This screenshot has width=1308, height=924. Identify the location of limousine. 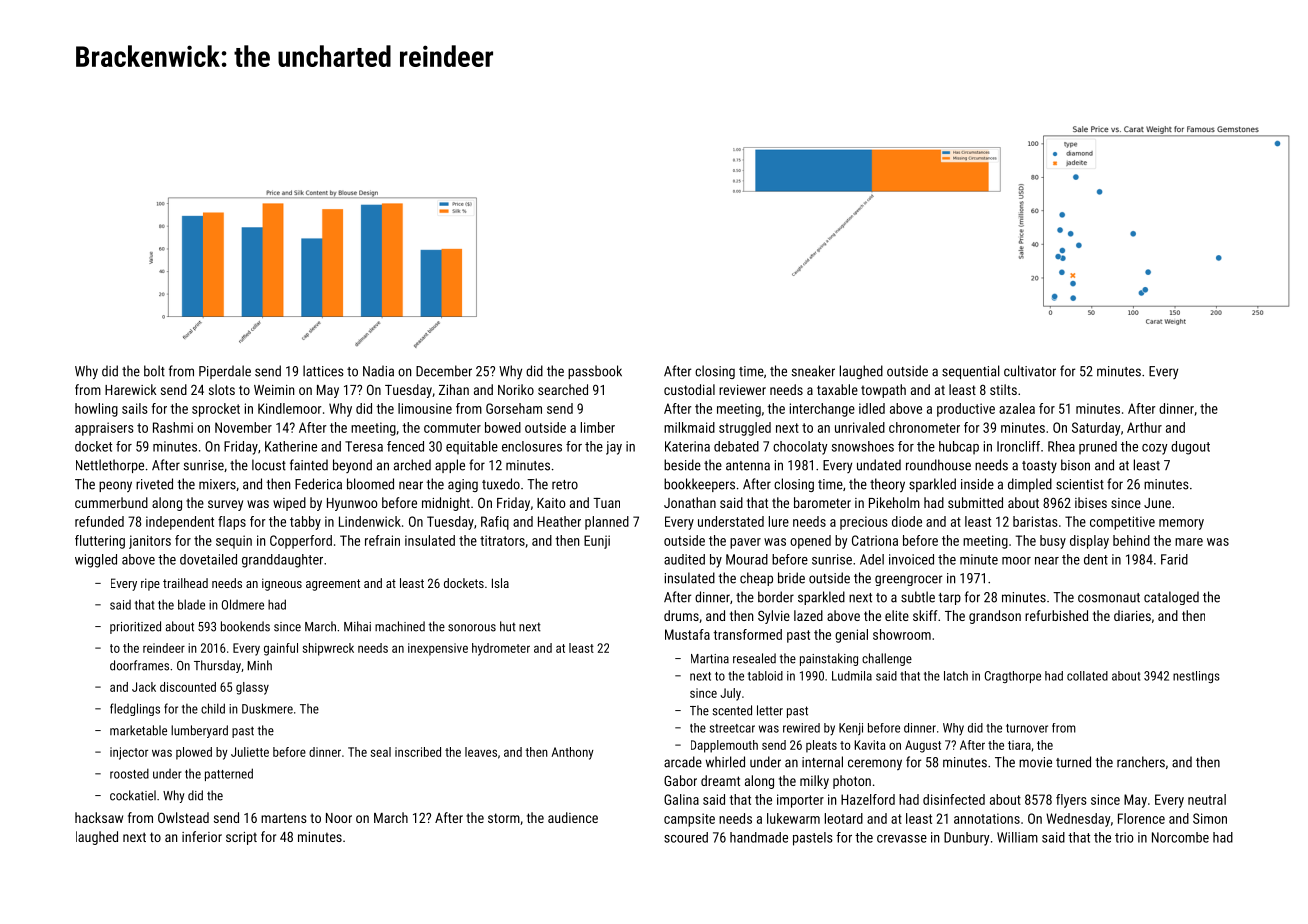
(425, 408).
